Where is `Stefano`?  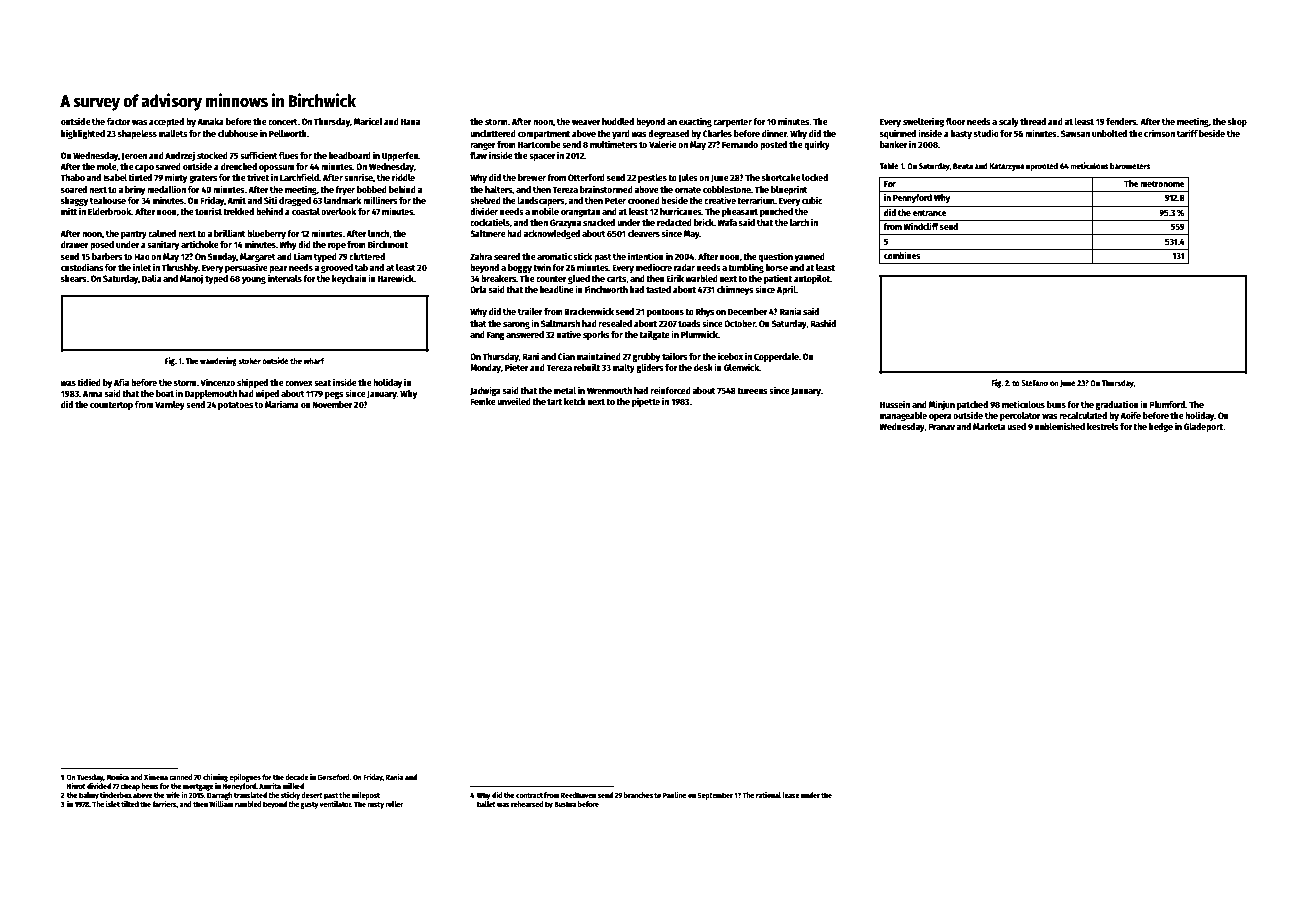
Stefano is located at coordinates (1034, 383).
